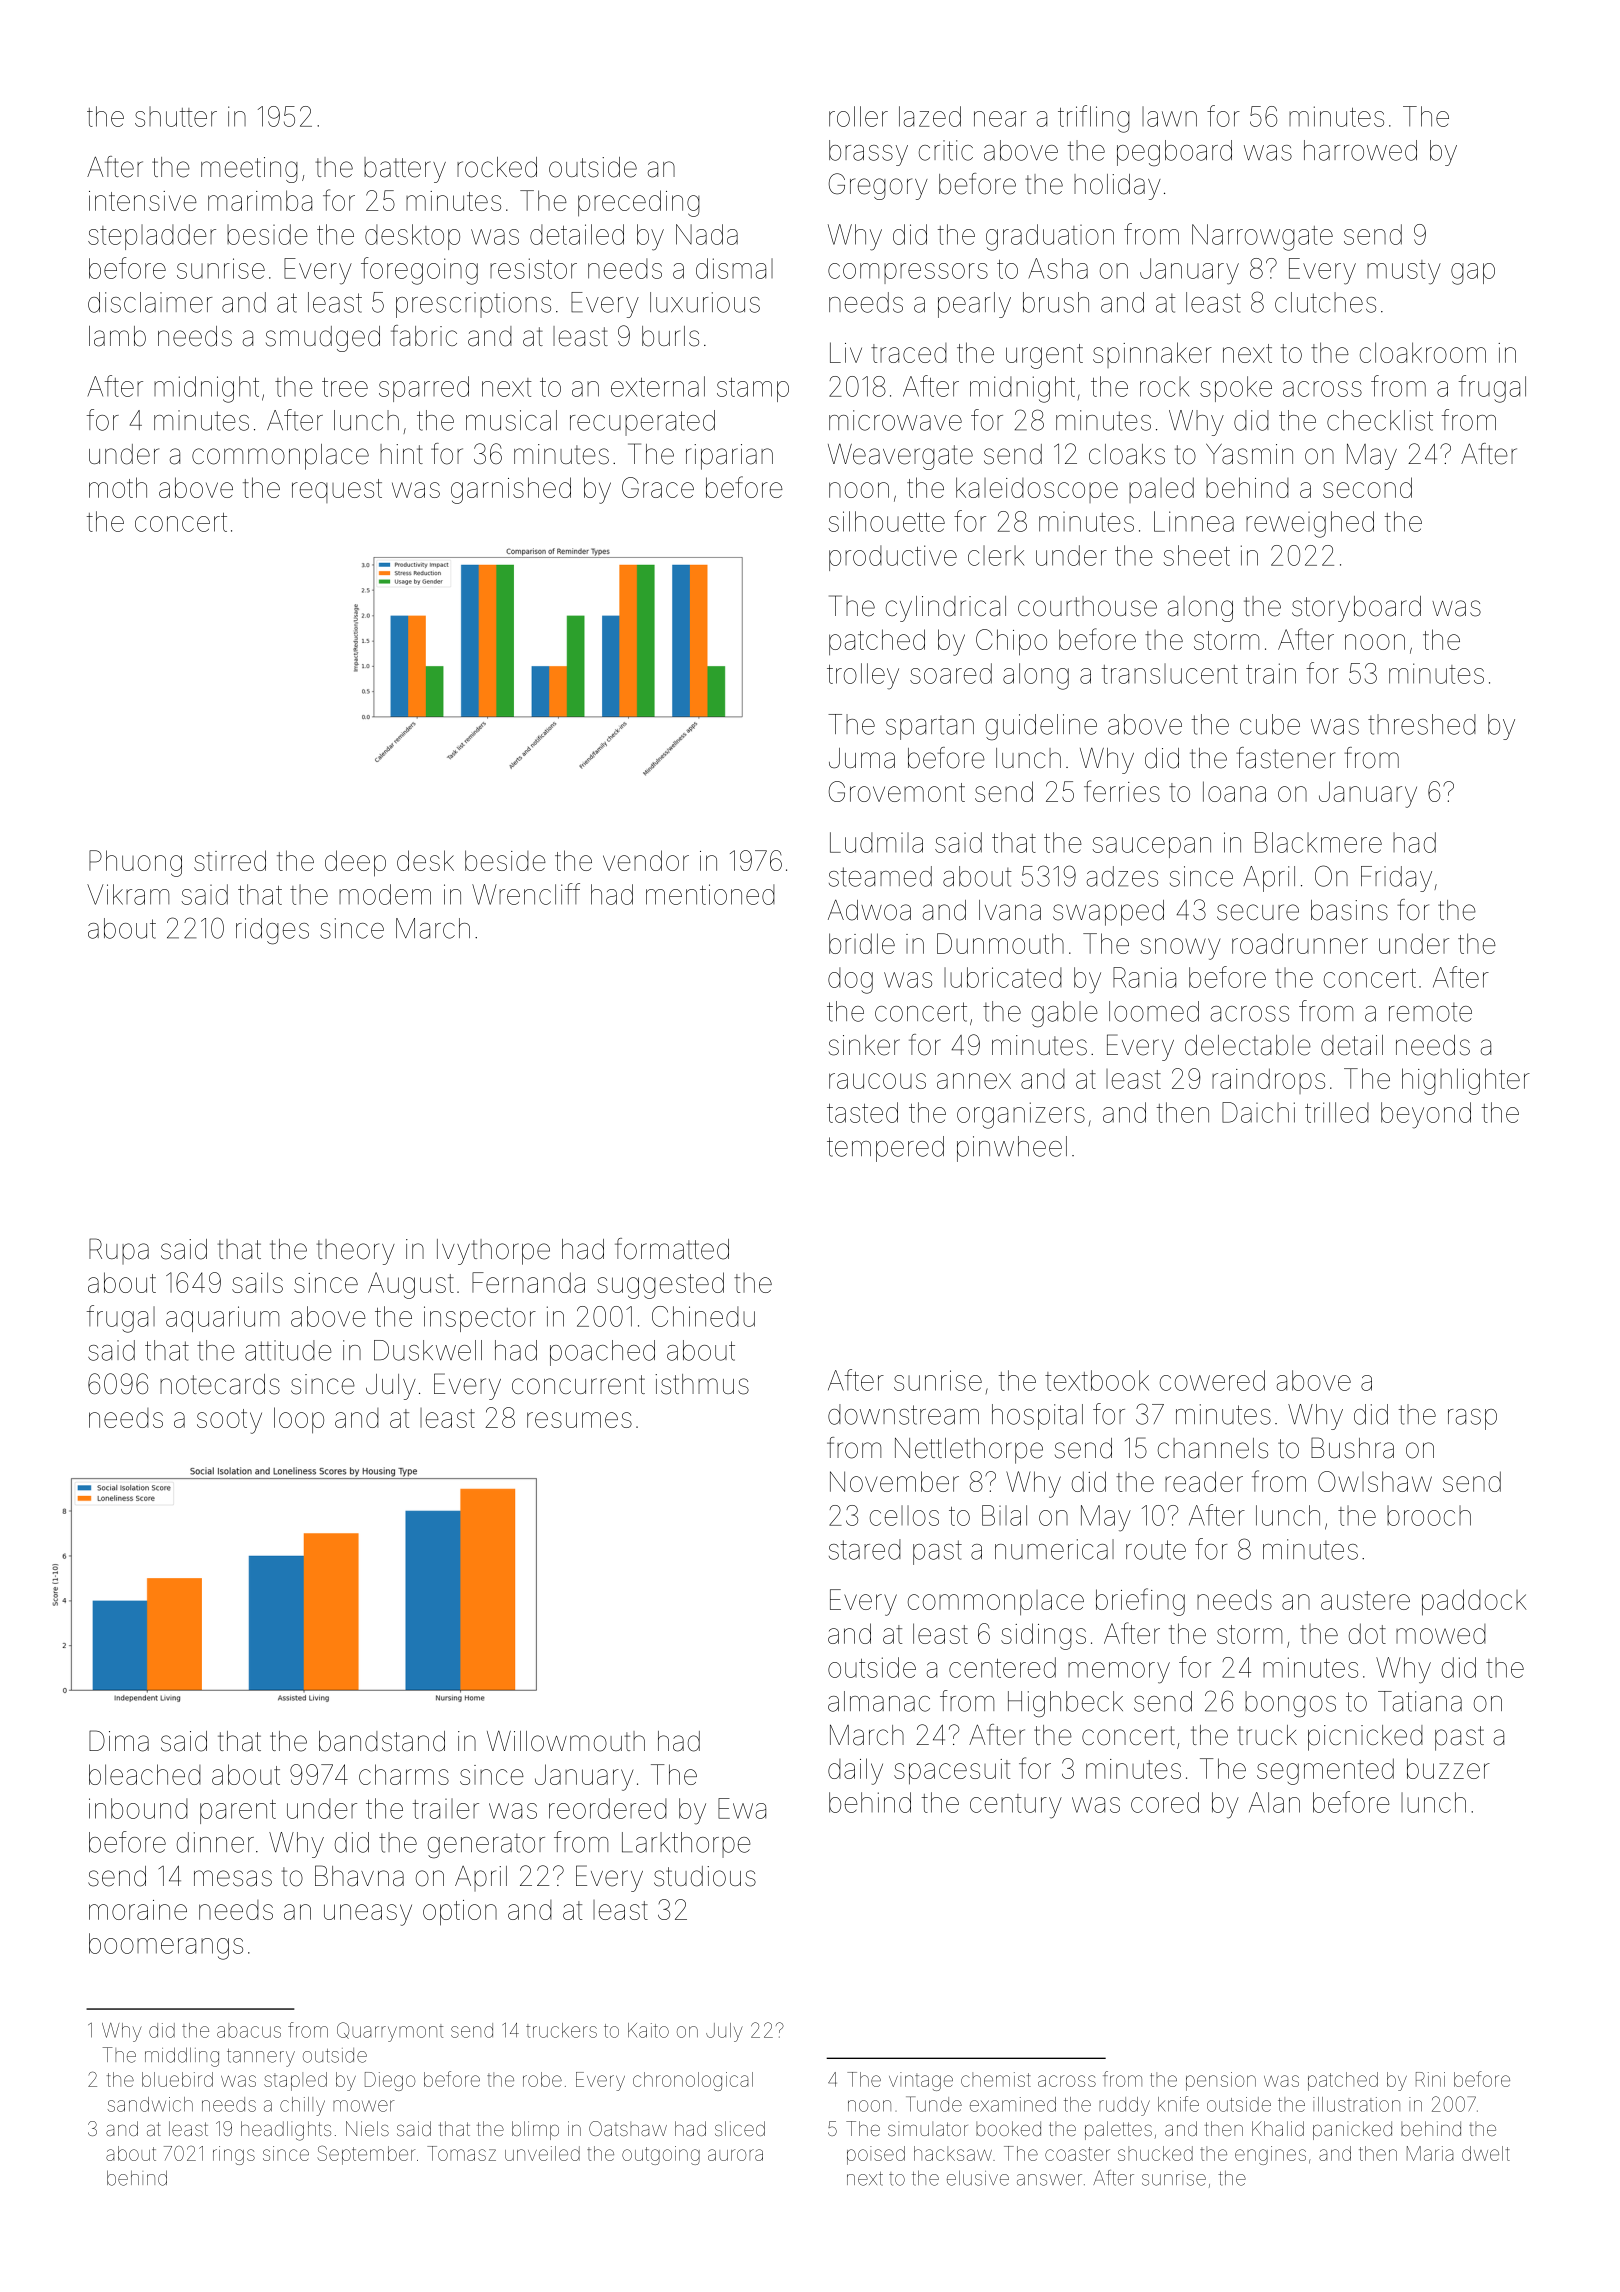 This screenshot has width=1620, height=2292. I want to click on Quarrymont, so click(390, 2032).
